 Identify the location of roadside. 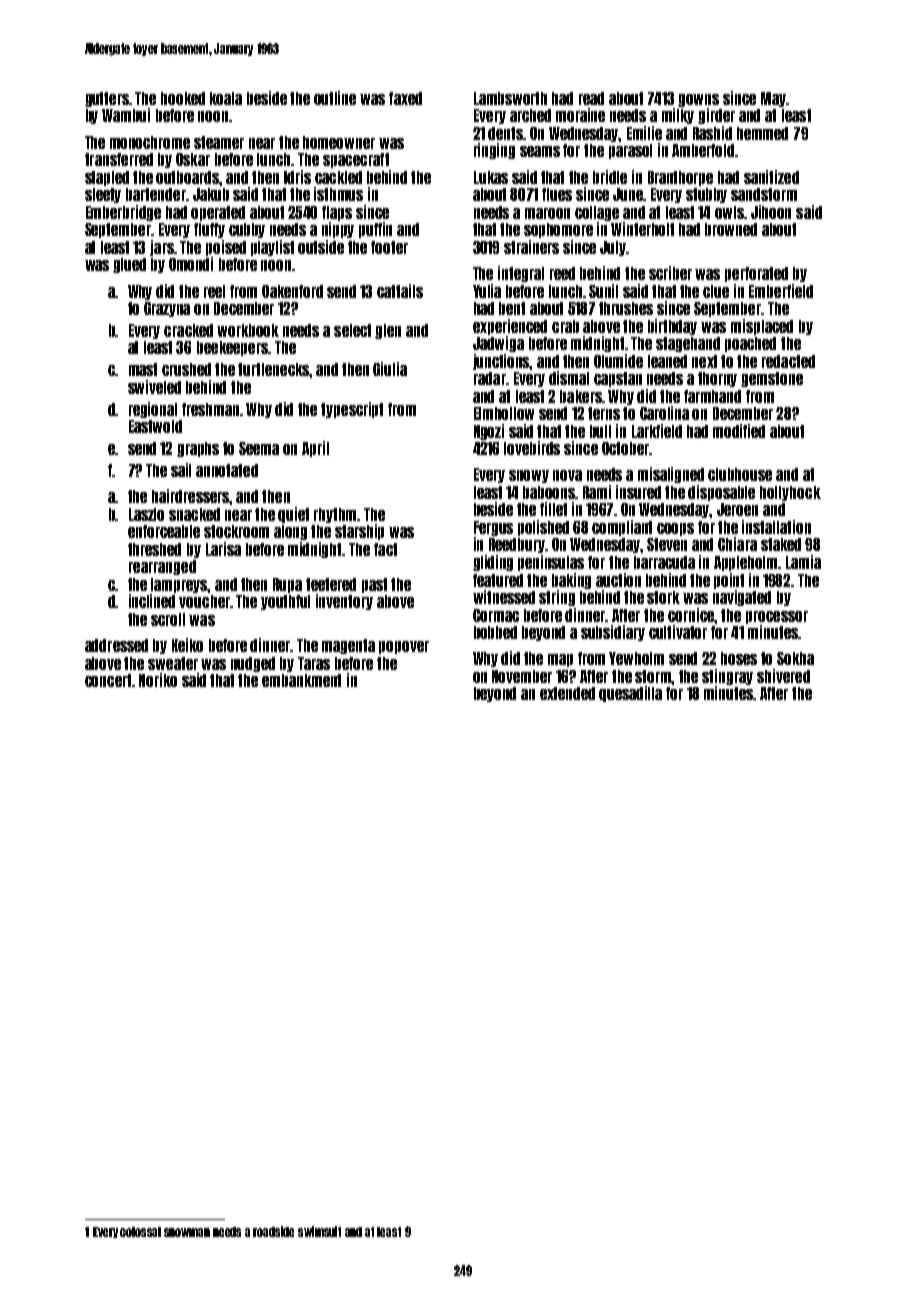
(273, 1231).
